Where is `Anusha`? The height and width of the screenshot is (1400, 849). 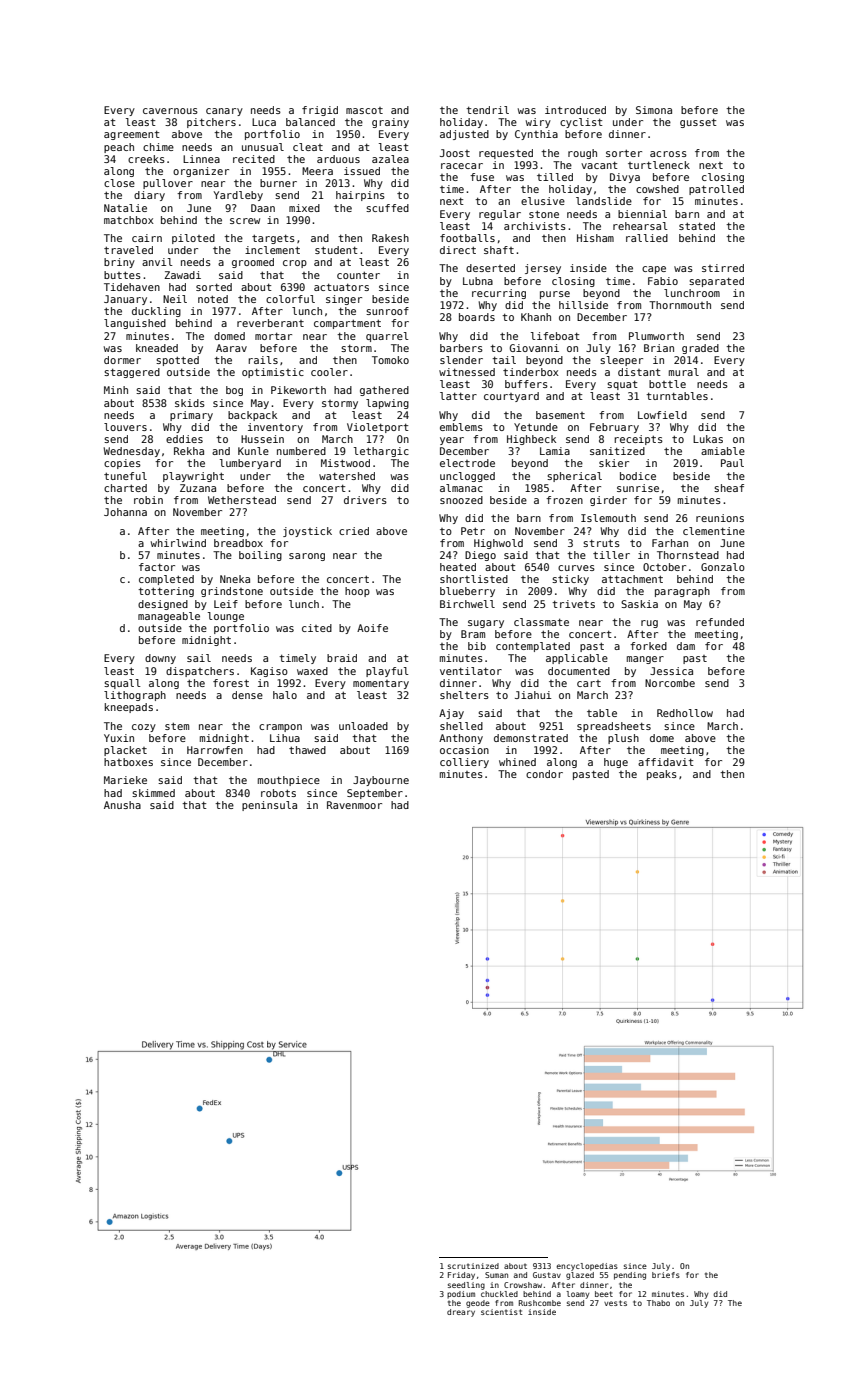
Anusha is located at coordinates (122, 805).
